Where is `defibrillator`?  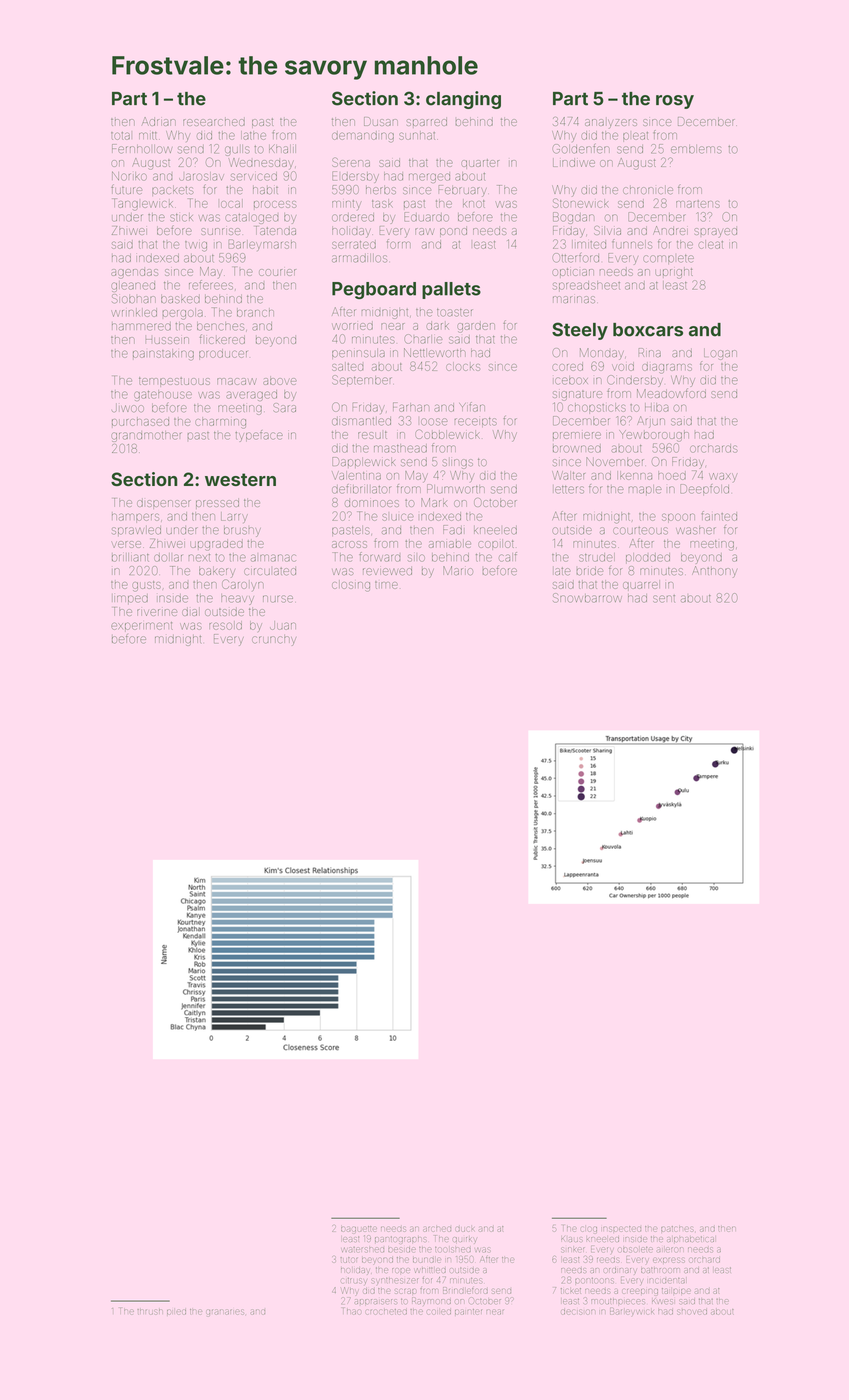 defibrillator is located at coordinates (361, 489).
